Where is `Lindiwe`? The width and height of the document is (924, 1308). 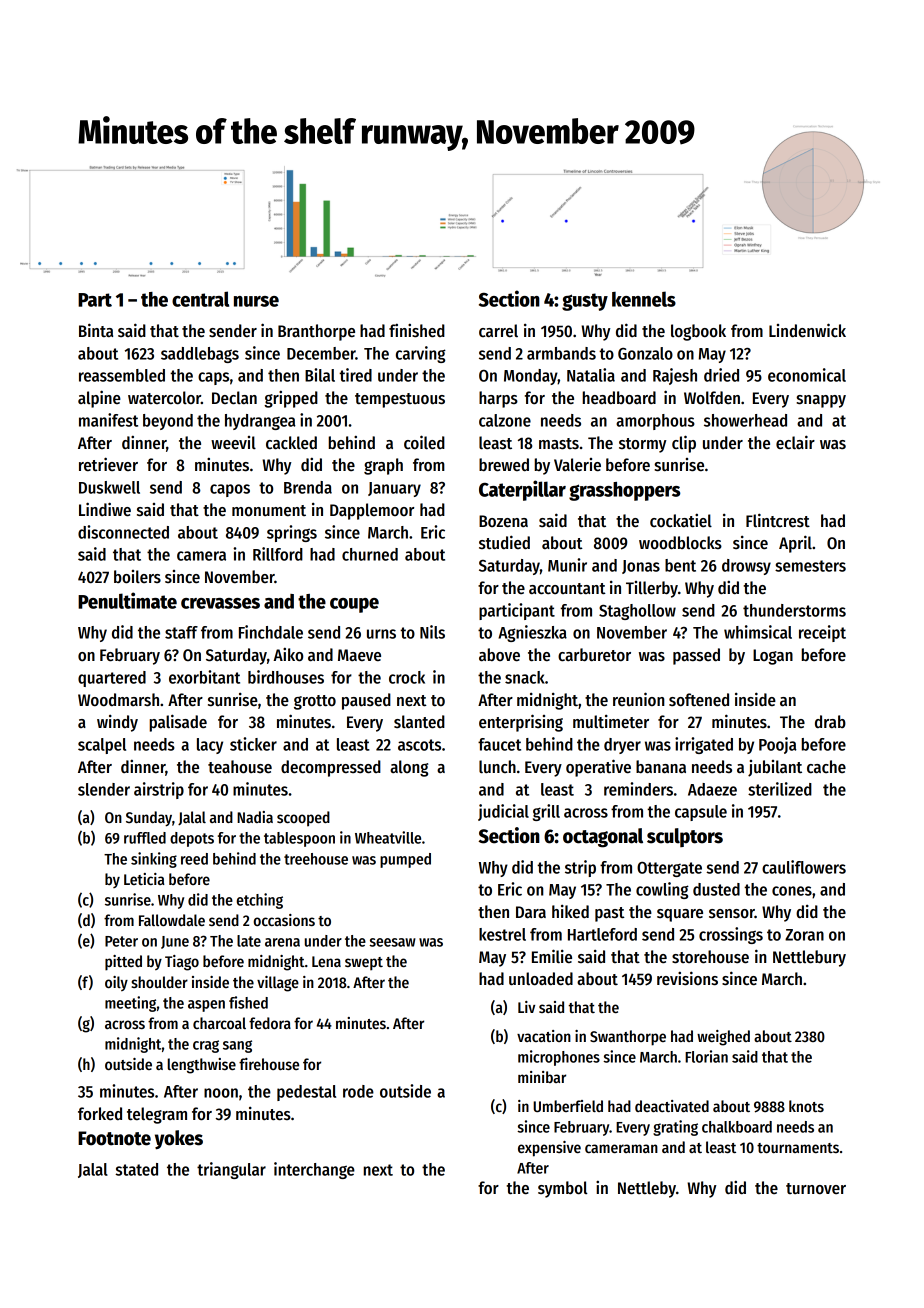
Lindiwe is located at coordinates (105, 509).
